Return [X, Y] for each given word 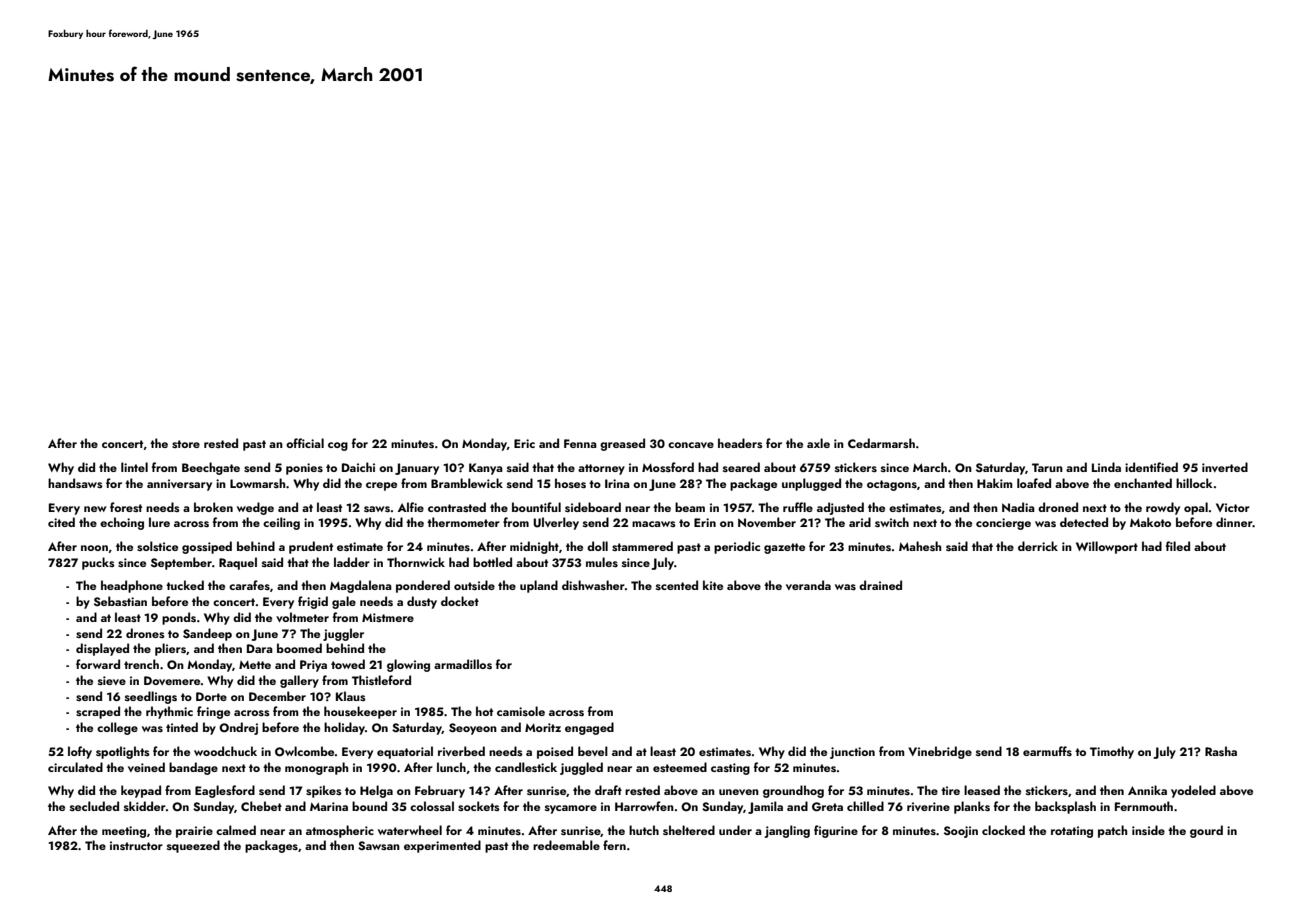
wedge [255, 508]
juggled [581, 768]
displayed [102, 649]
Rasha [1221, 751]
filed [1178, 546]
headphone [132, 586]
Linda [1106, 467]
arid [860, 522]
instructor [136, 845]
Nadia [1018, 507]
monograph [316, 768]
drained [880, 585]
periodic [737, 547]
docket [460, 601]
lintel [134, 467]
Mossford [668, 467]
